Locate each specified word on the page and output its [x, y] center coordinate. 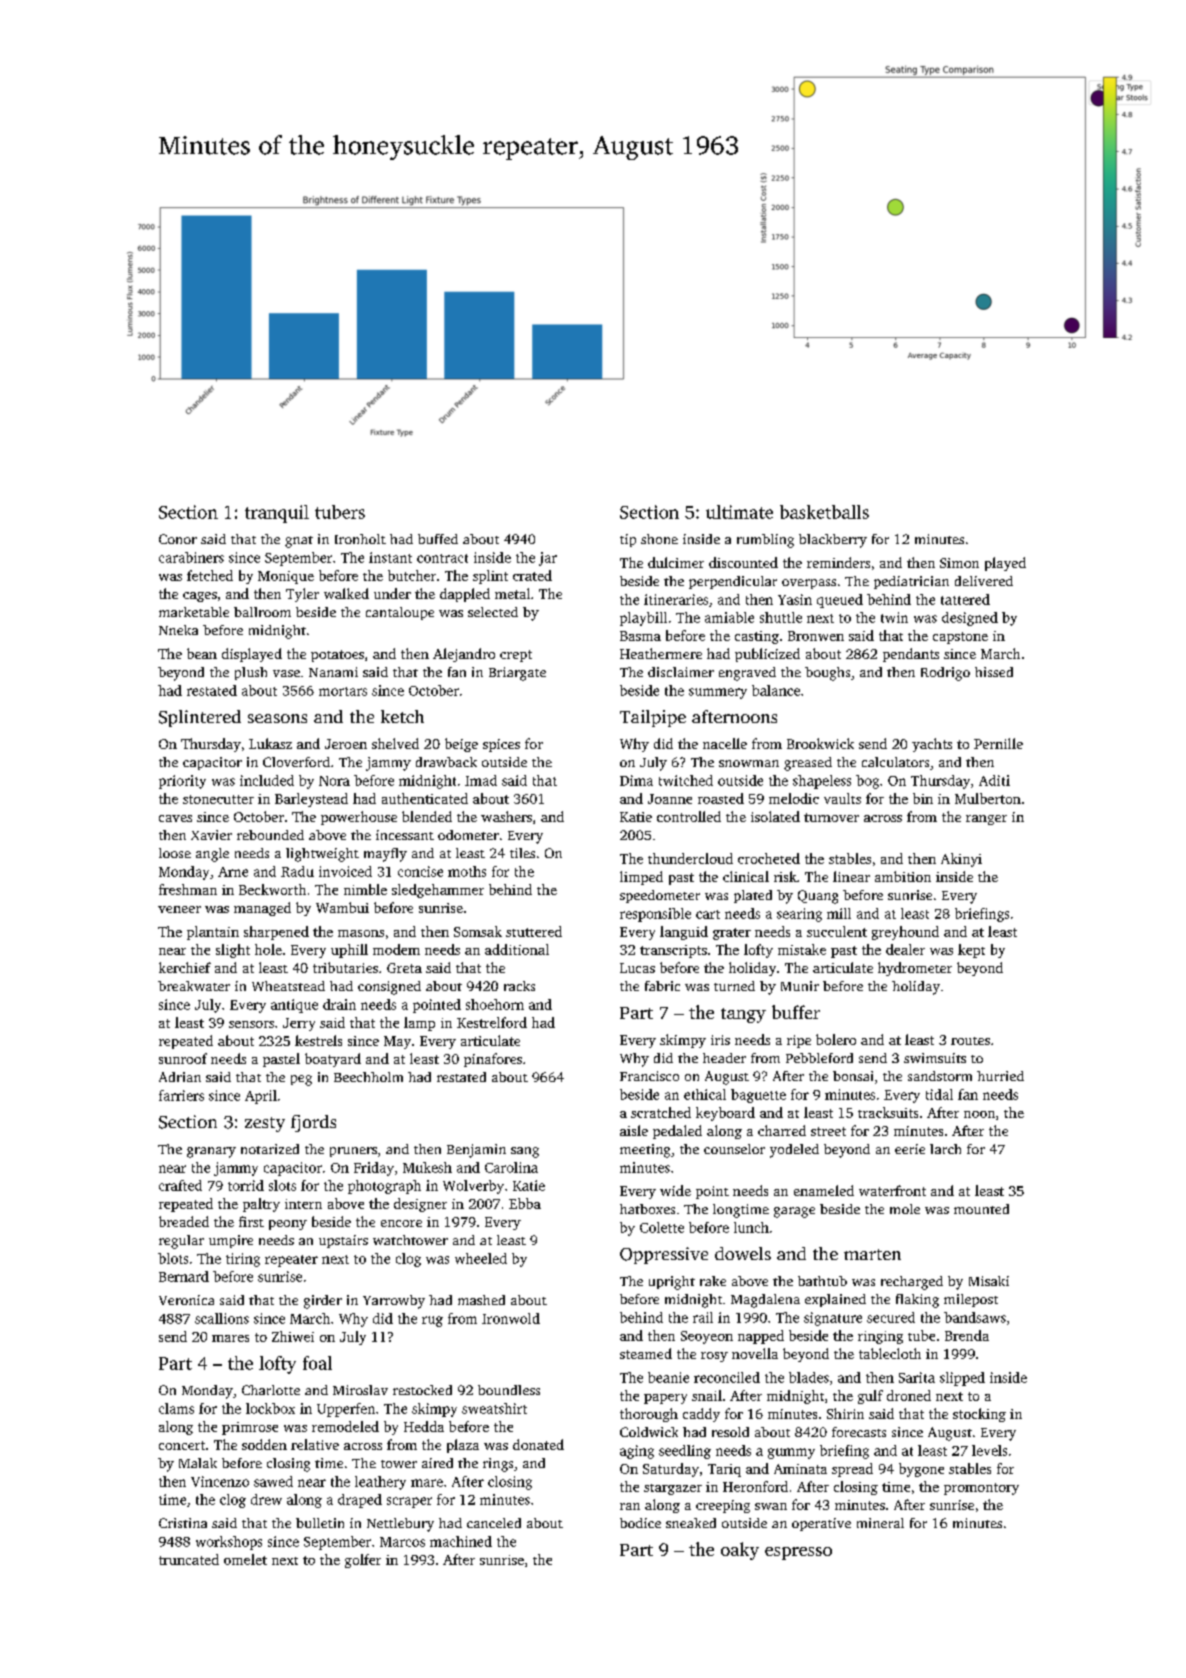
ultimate [739, 512]
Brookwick [820, 743]
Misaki [989, 1281]
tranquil [277, 514]
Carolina [511, 1167]
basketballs [824, 512]
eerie [910, 1149]
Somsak [478, 931]
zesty [265, 1124]
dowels [743, 1253]
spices [501, 745]
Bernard [184, 1276]
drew [266, 1499]
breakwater [194, 986]
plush [251, 673]
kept [971, 951]
